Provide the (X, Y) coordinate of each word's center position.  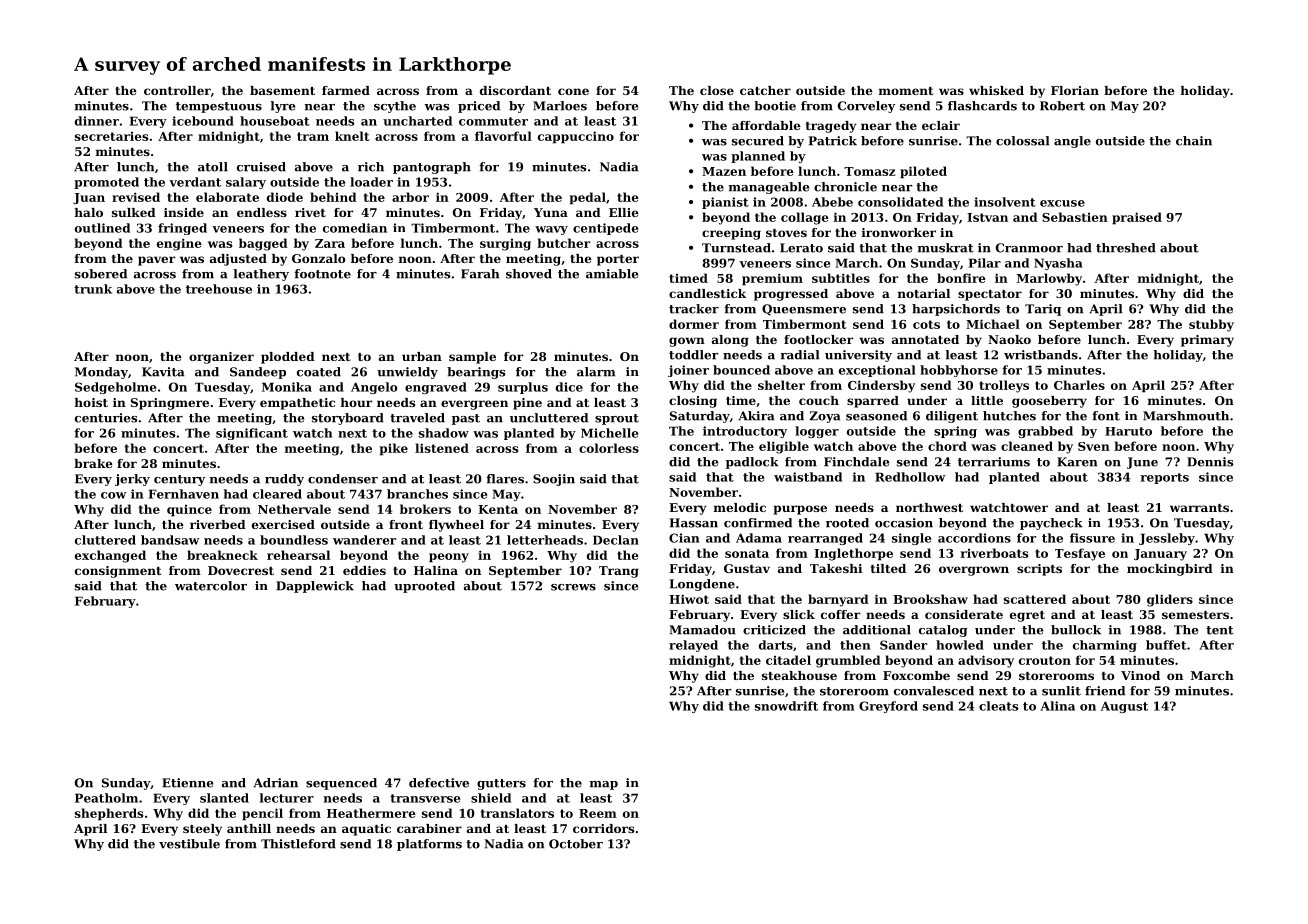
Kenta (498, 509)
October (576, 844)
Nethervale (294, 509)
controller (177, 90)
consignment (118, 572)
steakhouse (799, 675)
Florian (1075, 90)
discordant (515, 90)
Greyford (888, 707)
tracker (694, 309)
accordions (974, 538)
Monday (101, 373)
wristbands (1041, 355)
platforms (429, 845)
